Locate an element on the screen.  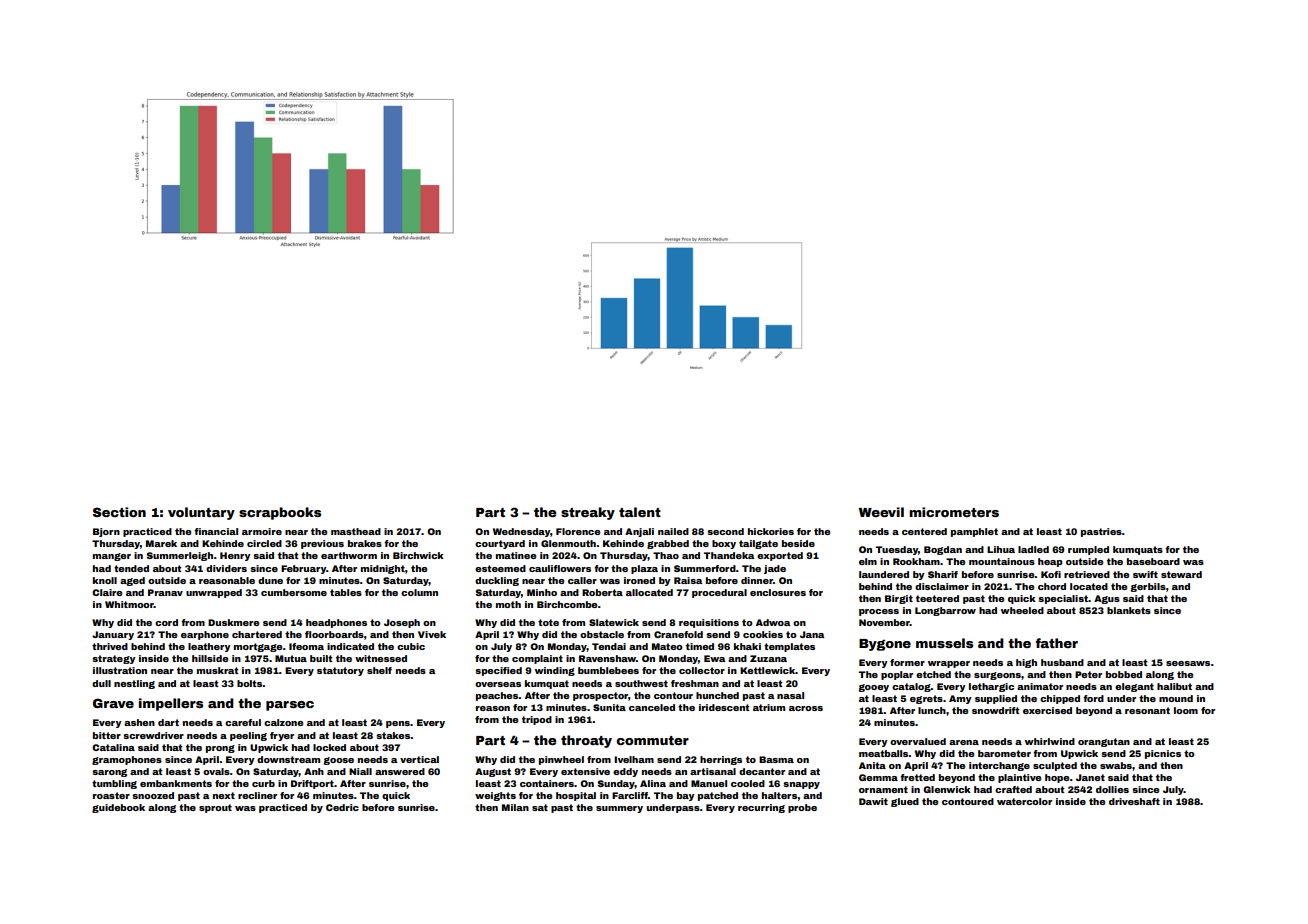
father is located at coordinates (1056, 643).
